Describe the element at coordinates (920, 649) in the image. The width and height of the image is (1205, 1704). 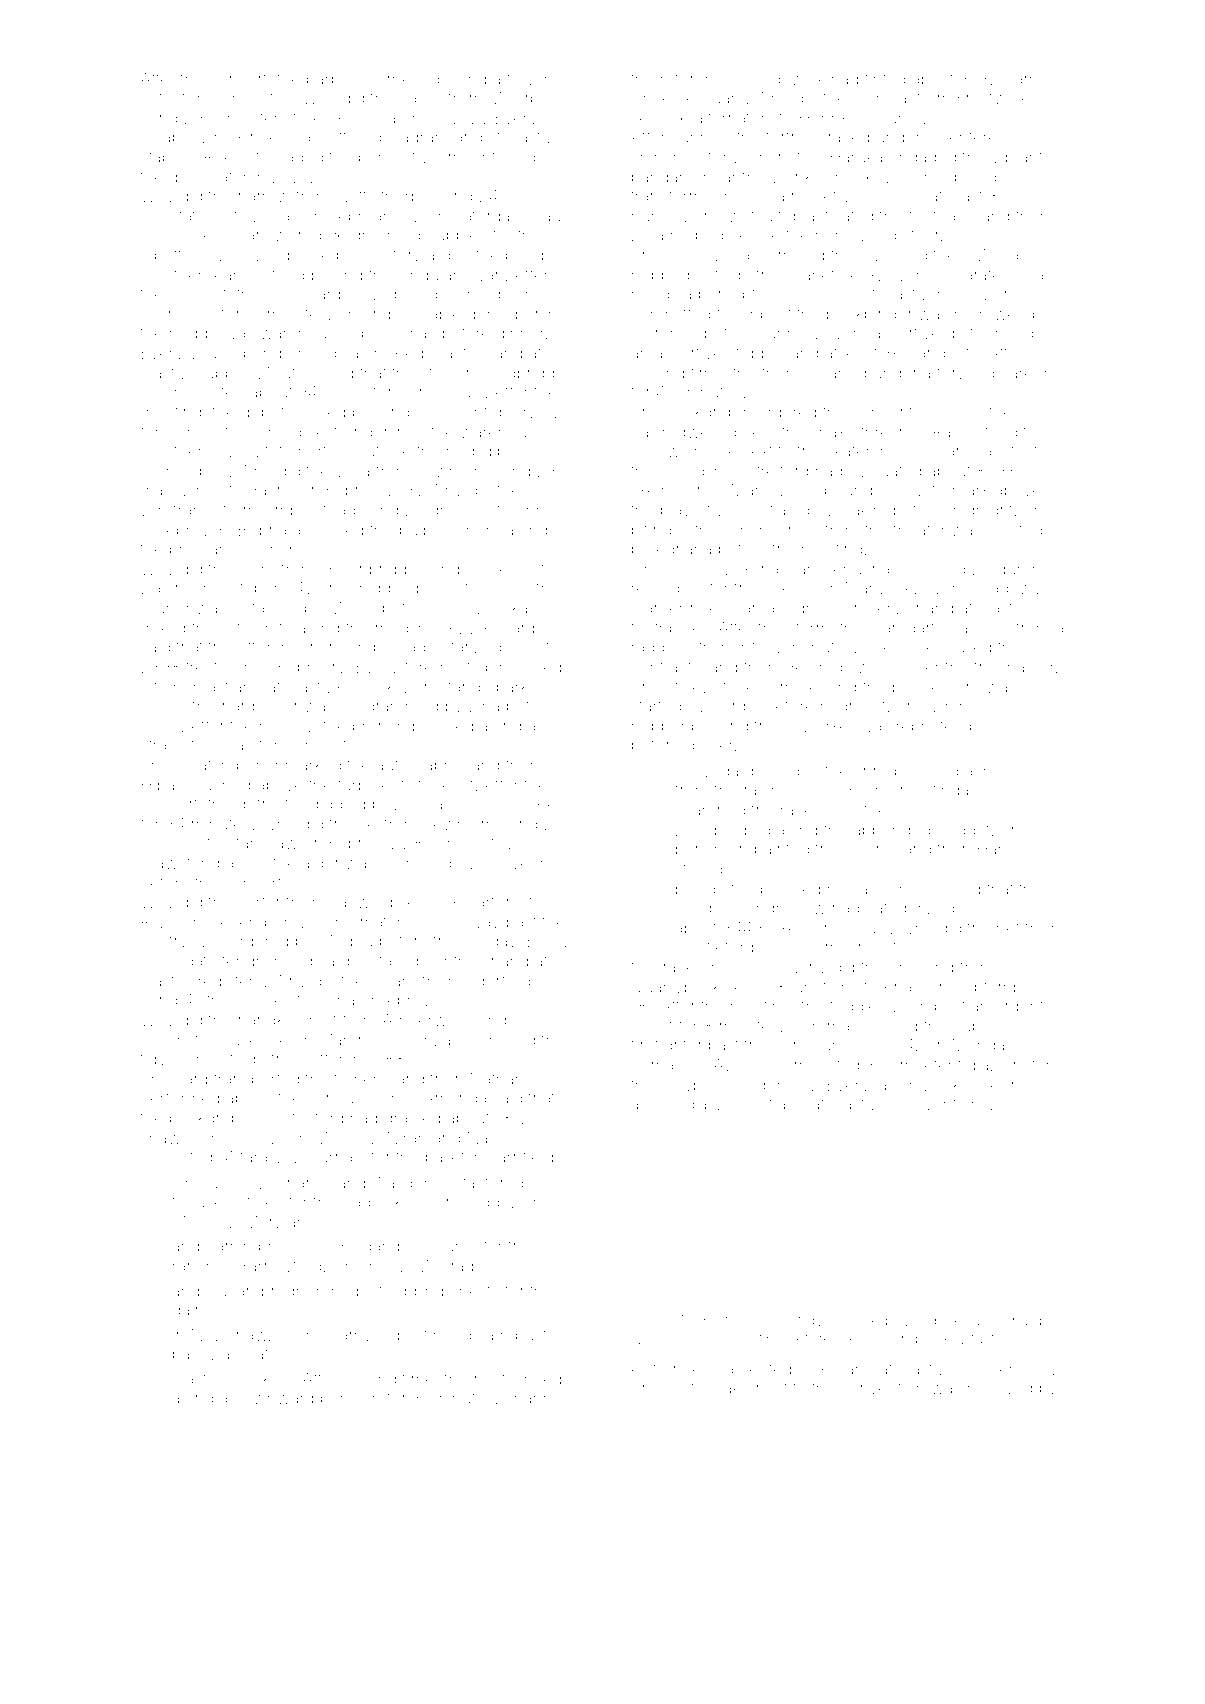
I see `caper` at that location.
